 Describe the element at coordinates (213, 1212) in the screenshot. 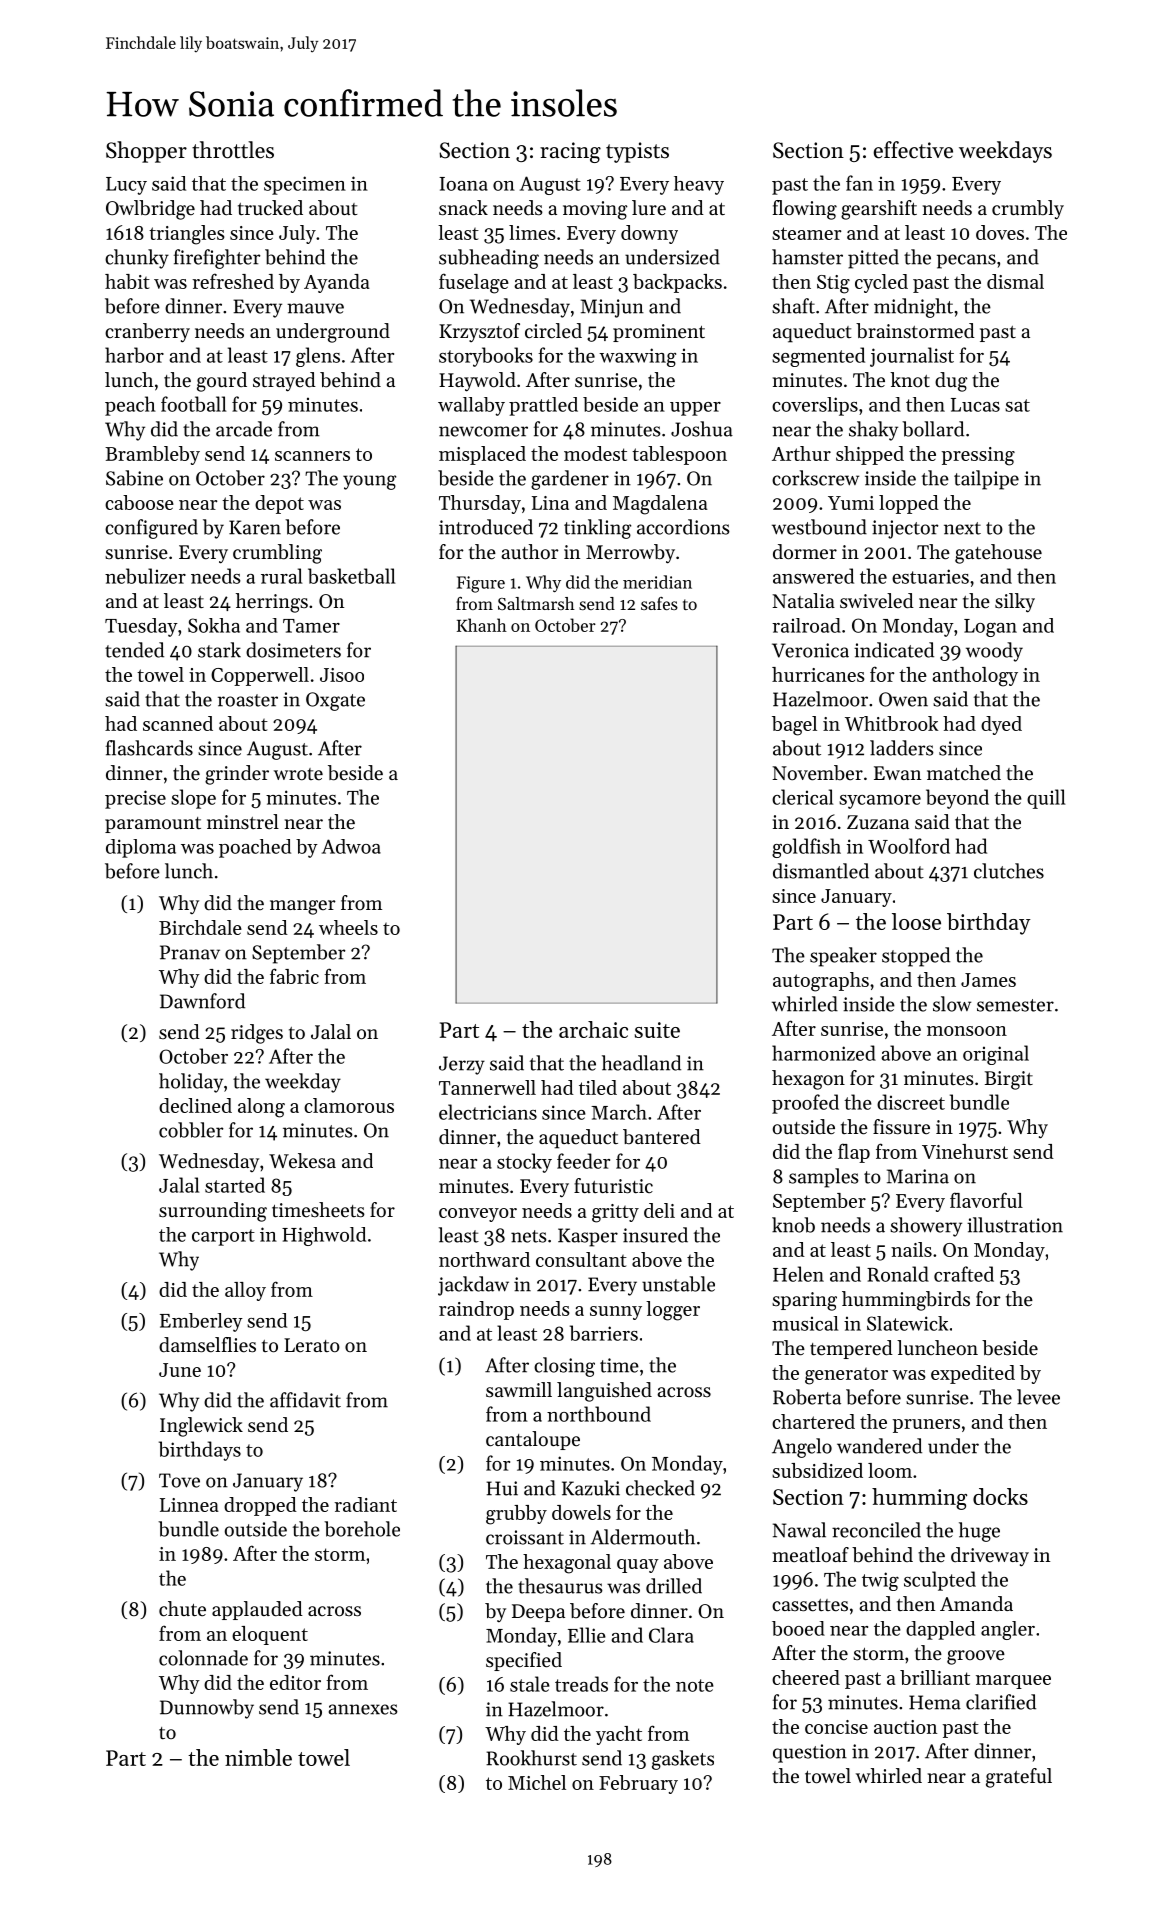

I see `surrounding` at that location.
